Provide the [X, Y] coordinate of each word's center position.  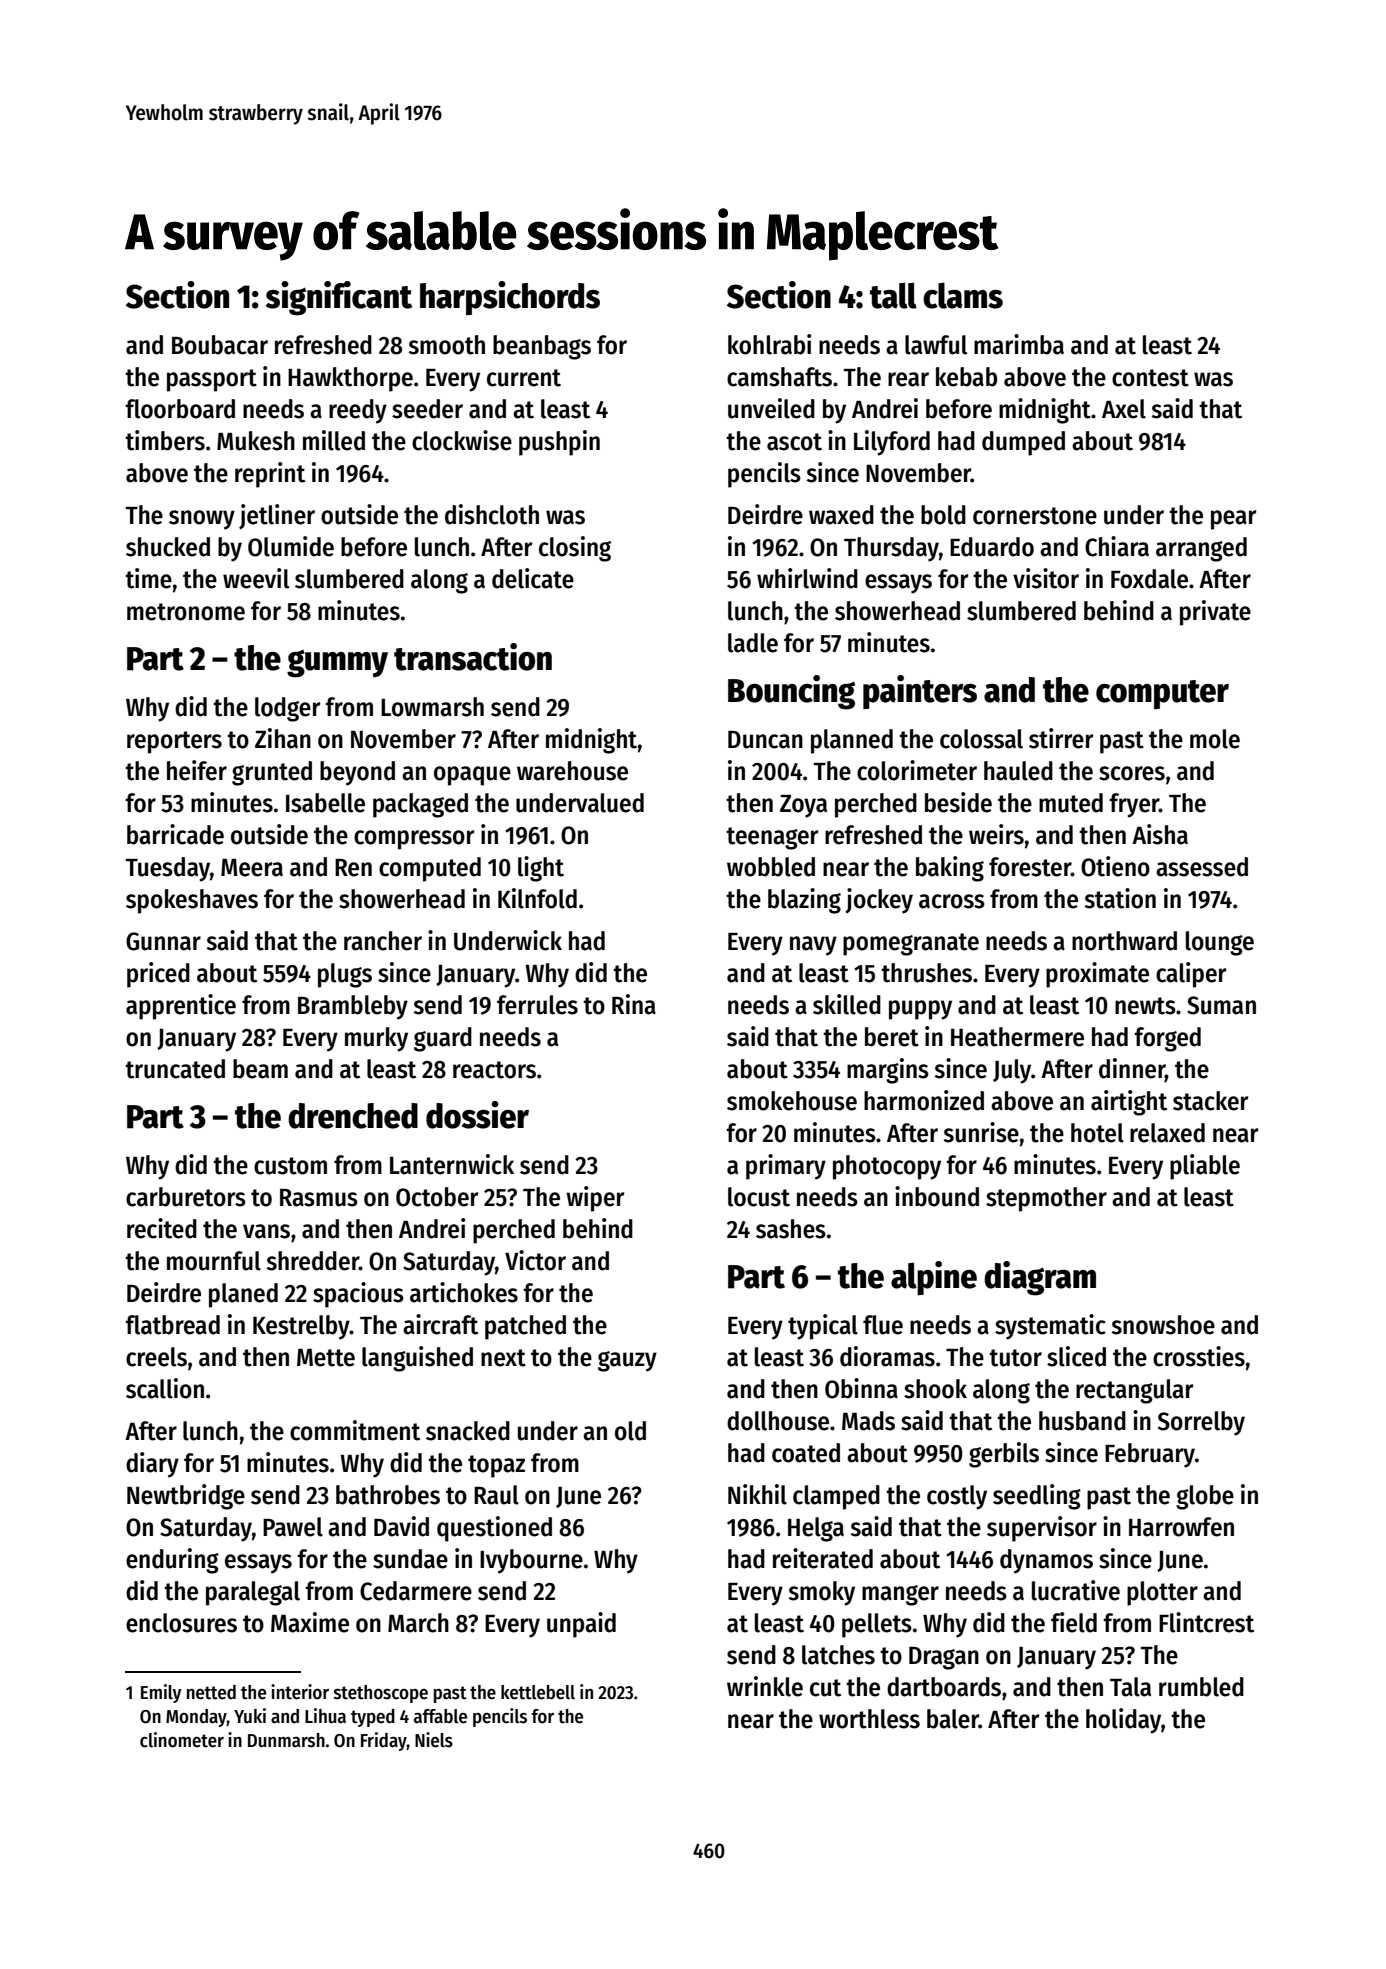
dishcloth [492, 514]
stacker [1210, 1101]
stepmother [1046, 1199]
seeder [427, 409]
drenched [353, 1116]
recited [162, 1228]
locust [759, 1197]
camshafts [779, 377]
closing [575, 549]
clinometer [182, 1740]
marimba [1019, 344]
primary [786, 1167]
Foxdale [1149, 579]
